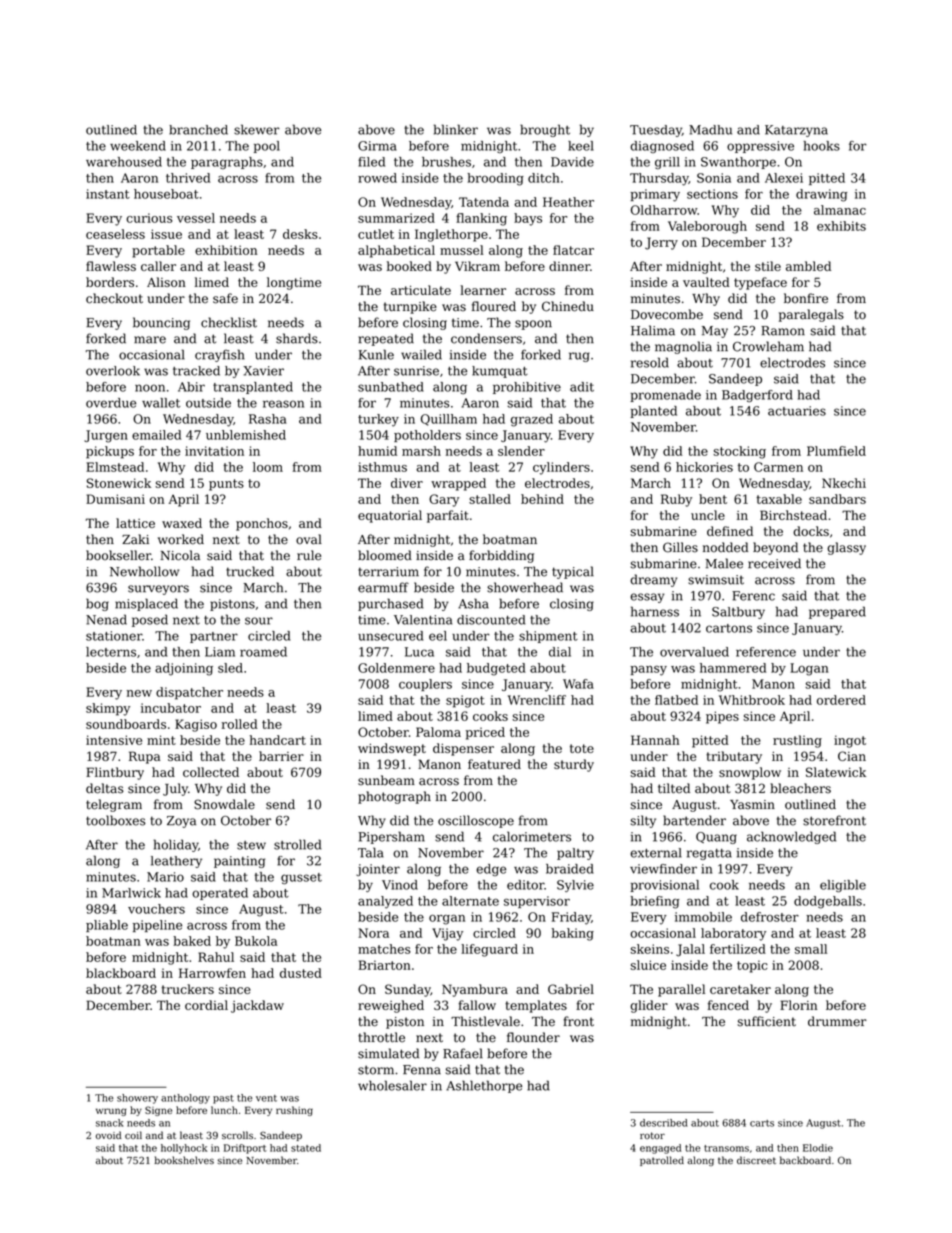 This screenshot has width=952, height=1233. I want to click on rotor, so click(652, 1135).
